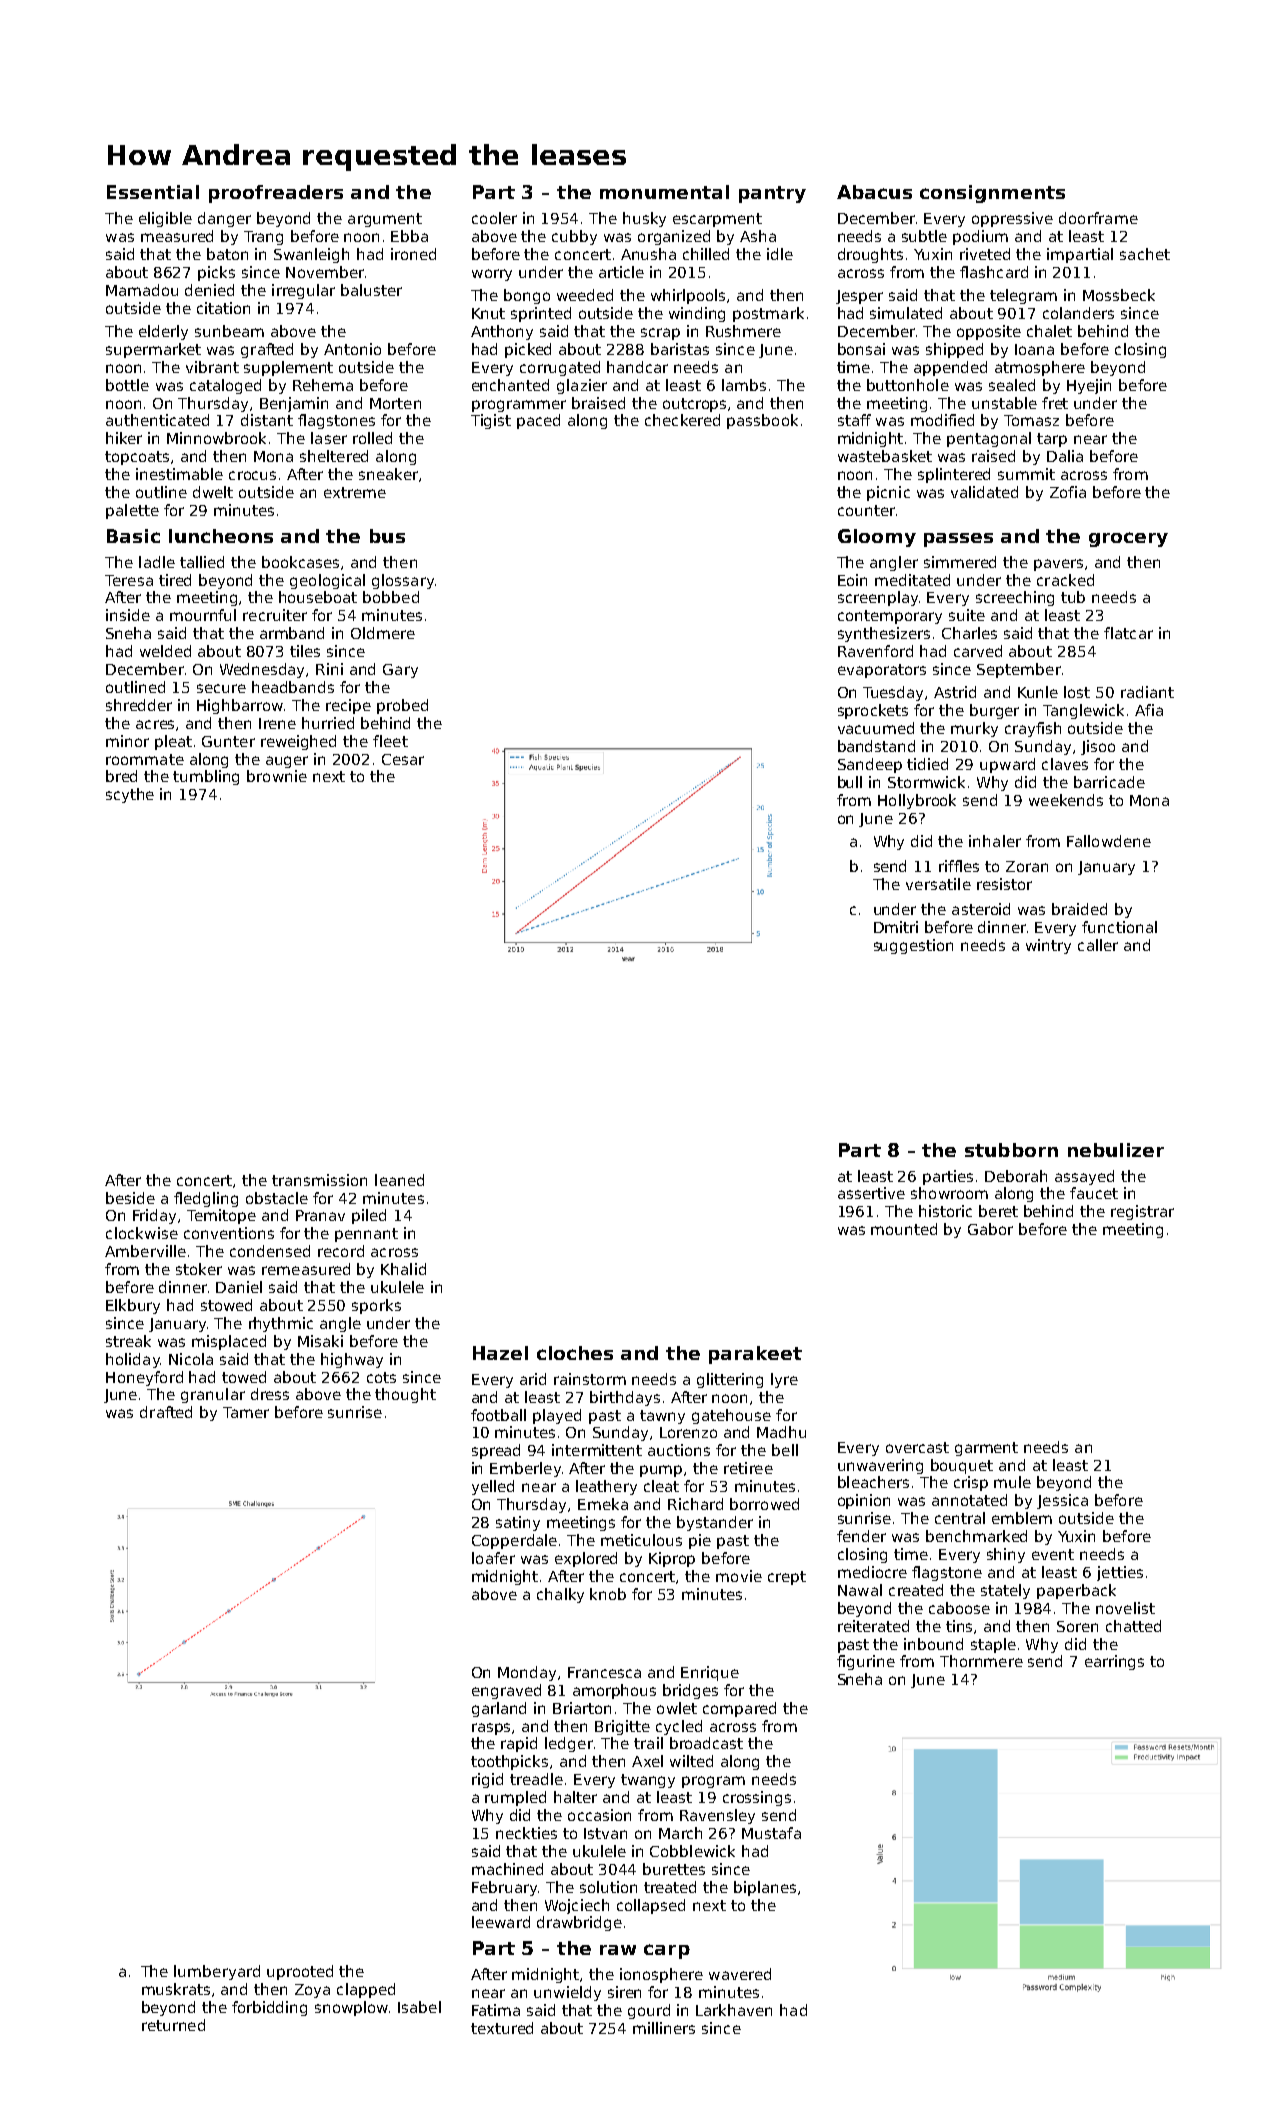  Describe the element at coordinates (499, 1709) in the page. I see `garland` at that location.
